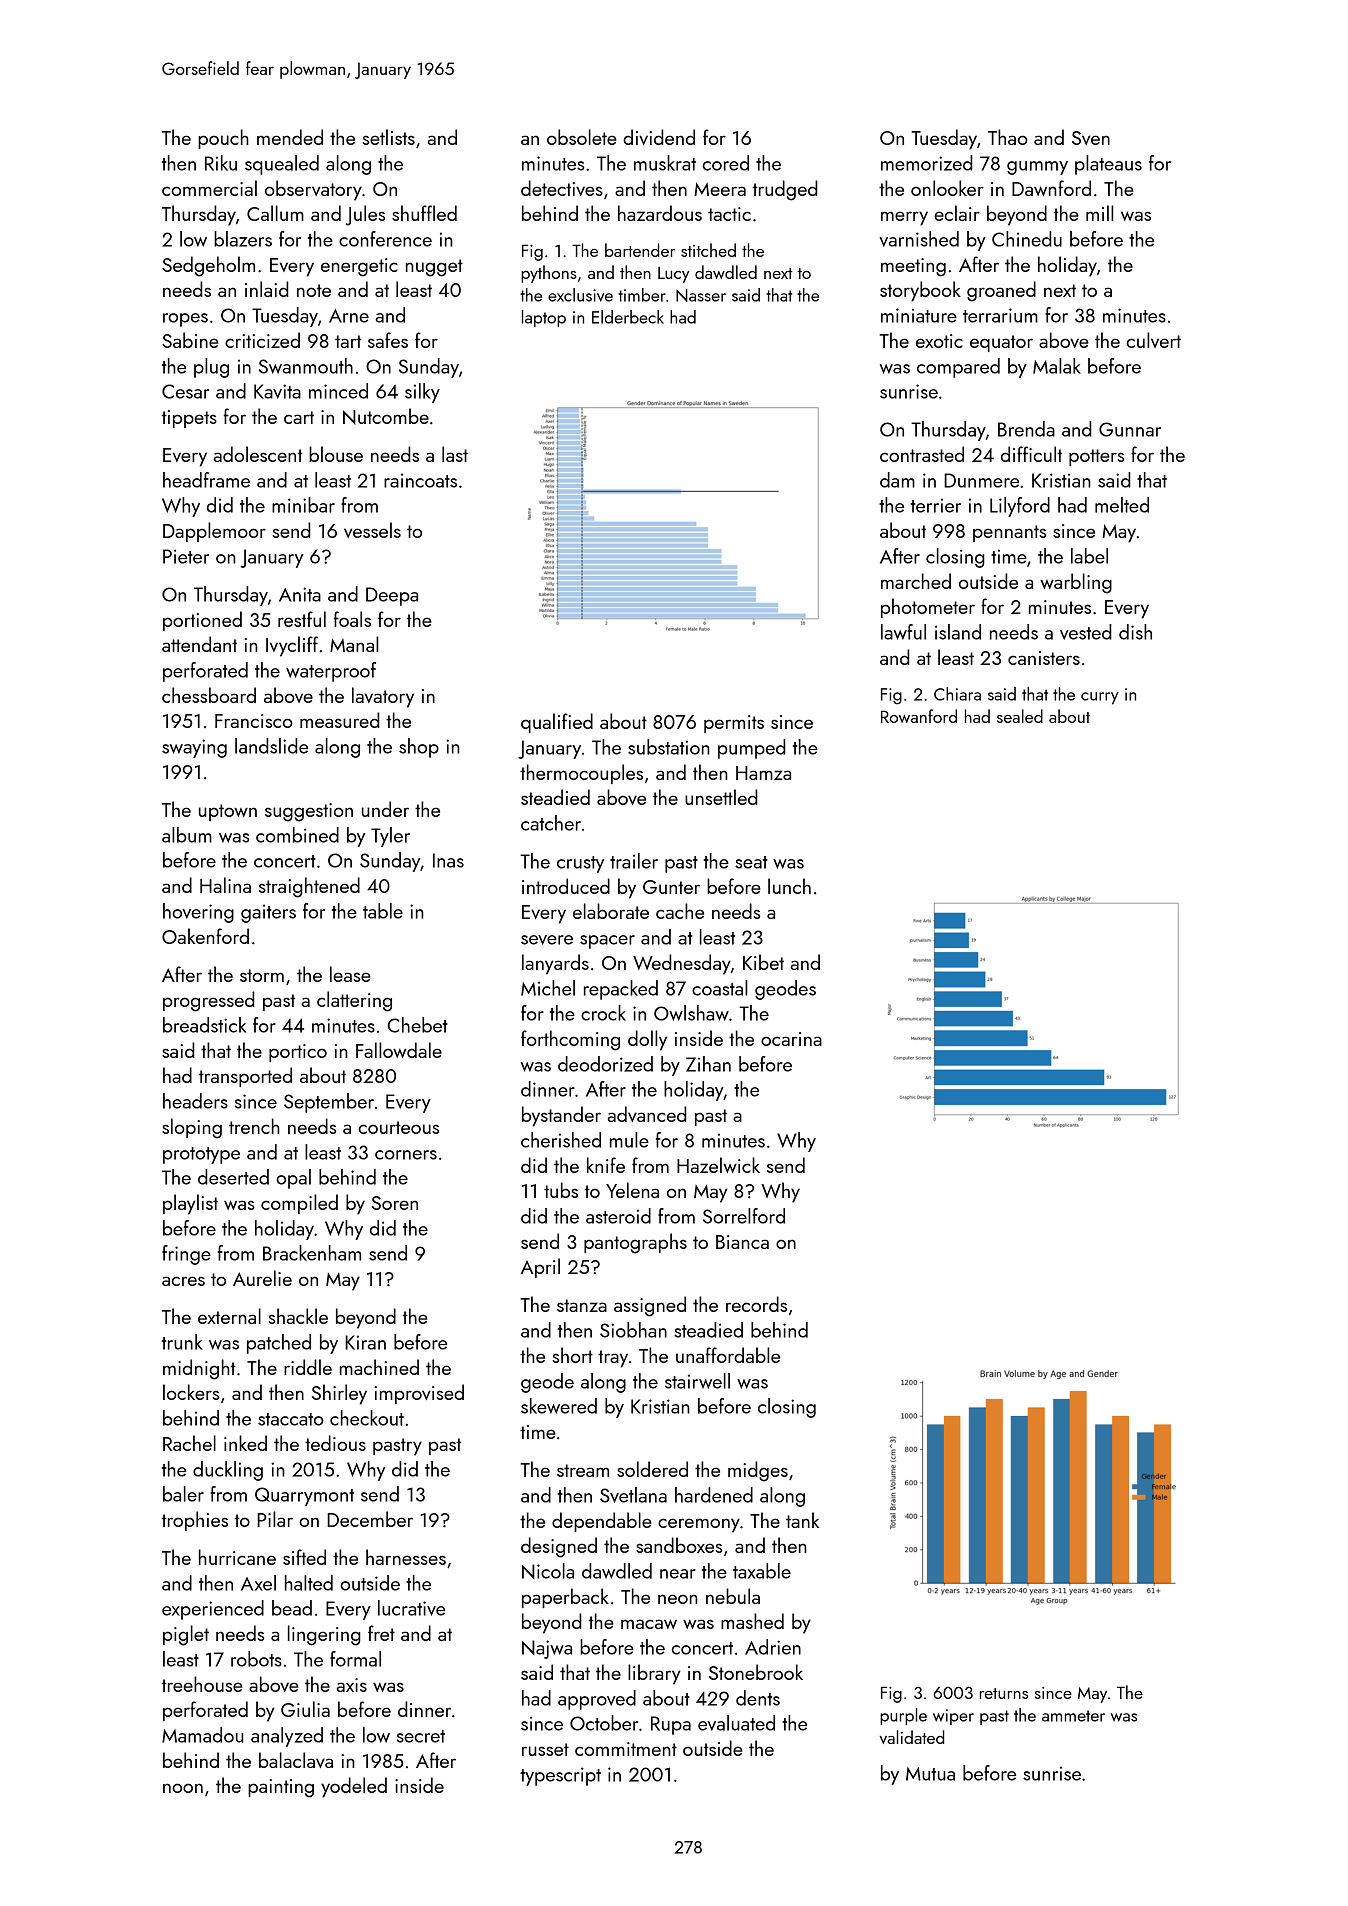 This screenshot has height=1906, width=1348. I want to click on curry, so click(1100, 698).
